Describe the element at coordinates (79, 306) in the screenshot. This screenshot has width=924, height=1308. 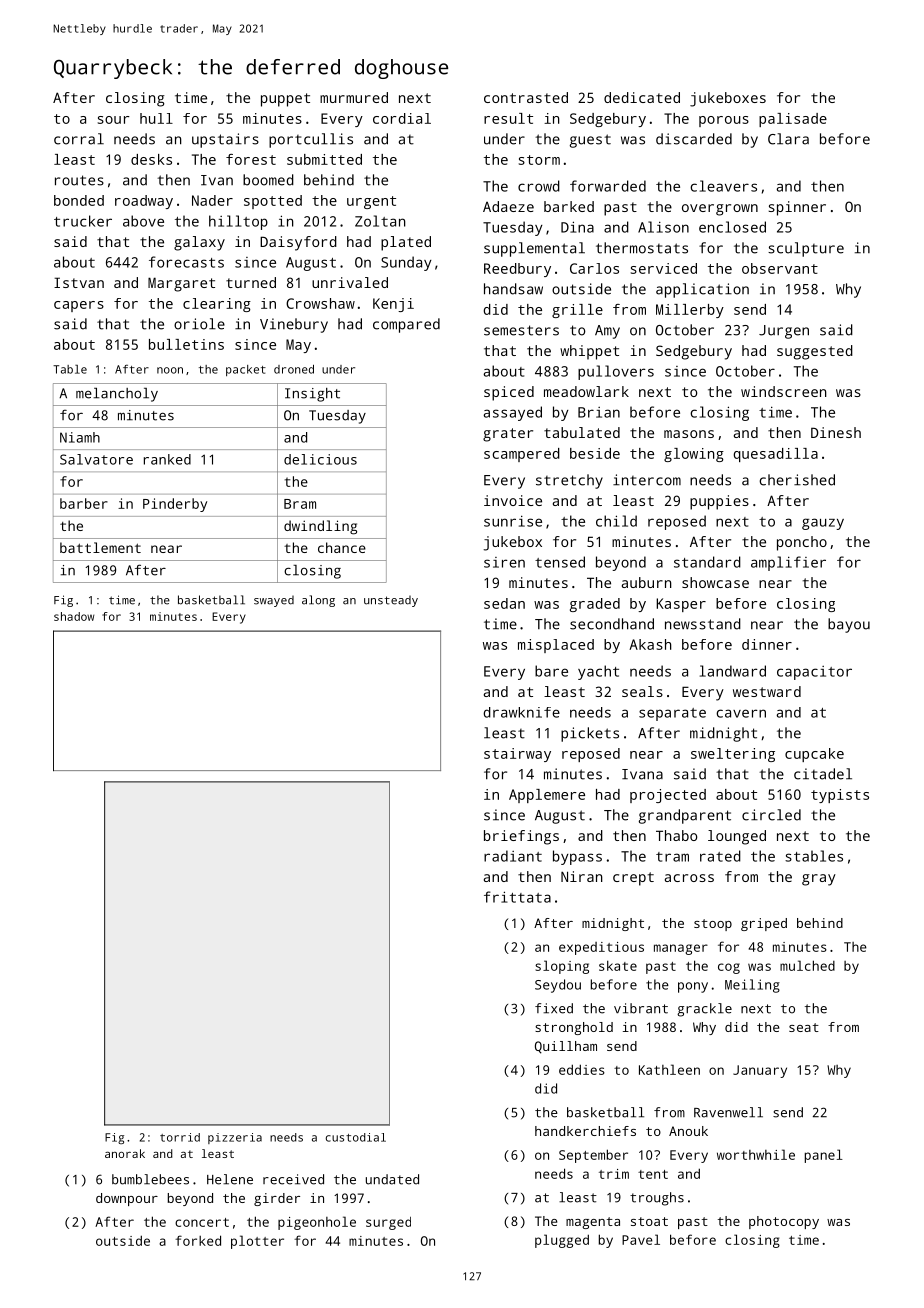
I see `capers` at that location.
